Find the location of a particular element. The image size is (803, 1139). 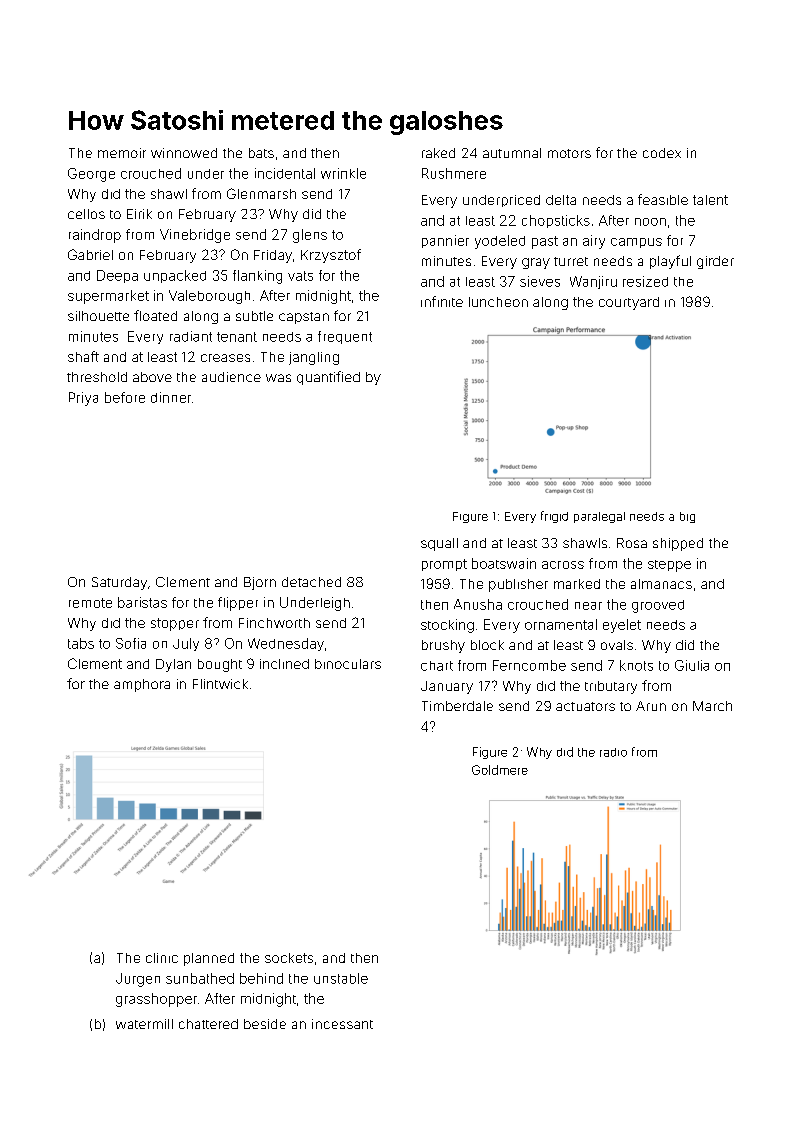

behind is located at coordinates (261, 978).
